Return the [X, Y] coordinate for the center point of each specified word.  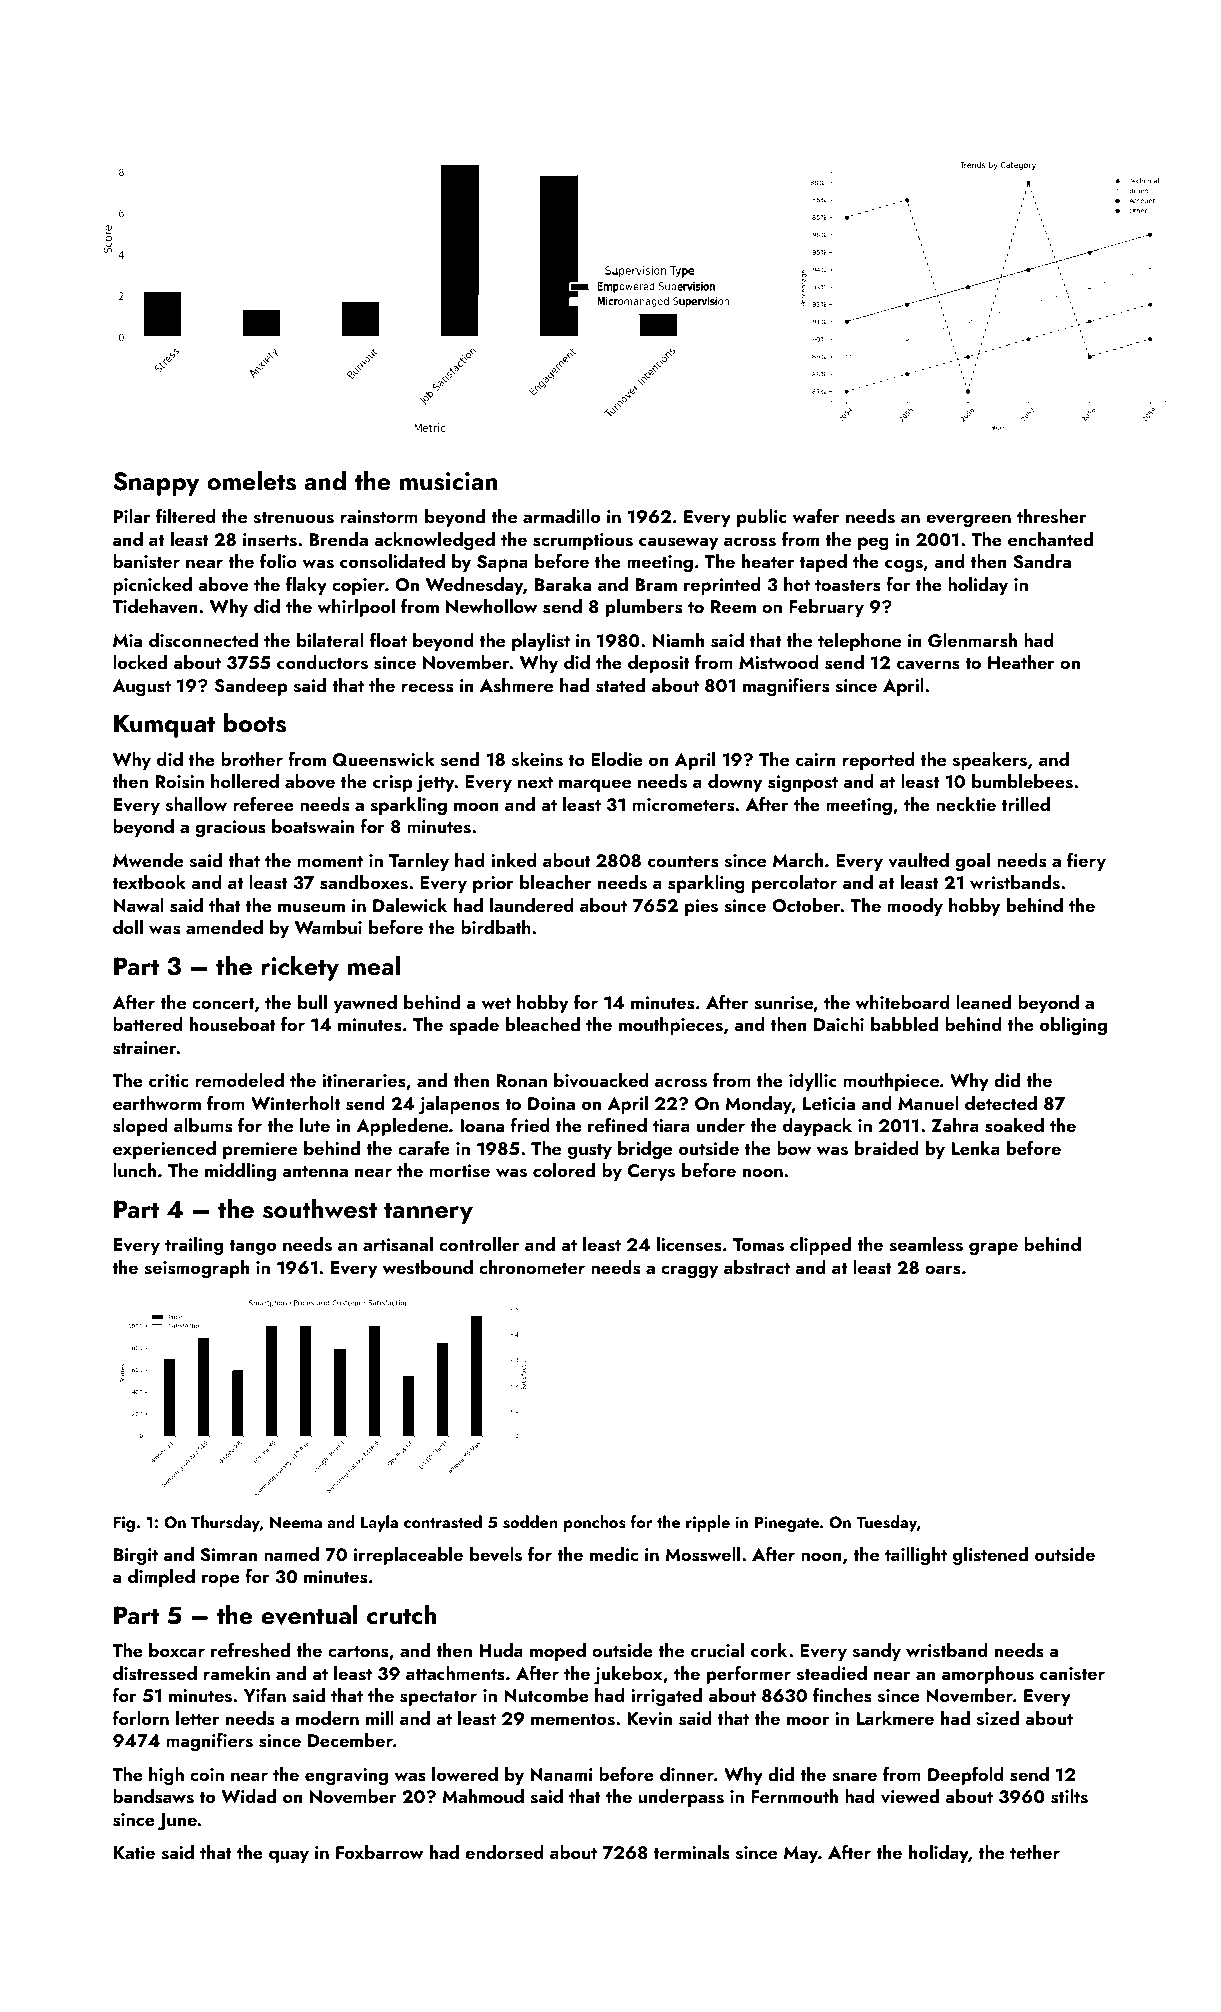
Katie [134, 1852]
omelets [251, 480]
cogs [904, 566]
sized [998, 1718]
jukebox [628, 1675]
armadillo [561, 516]
